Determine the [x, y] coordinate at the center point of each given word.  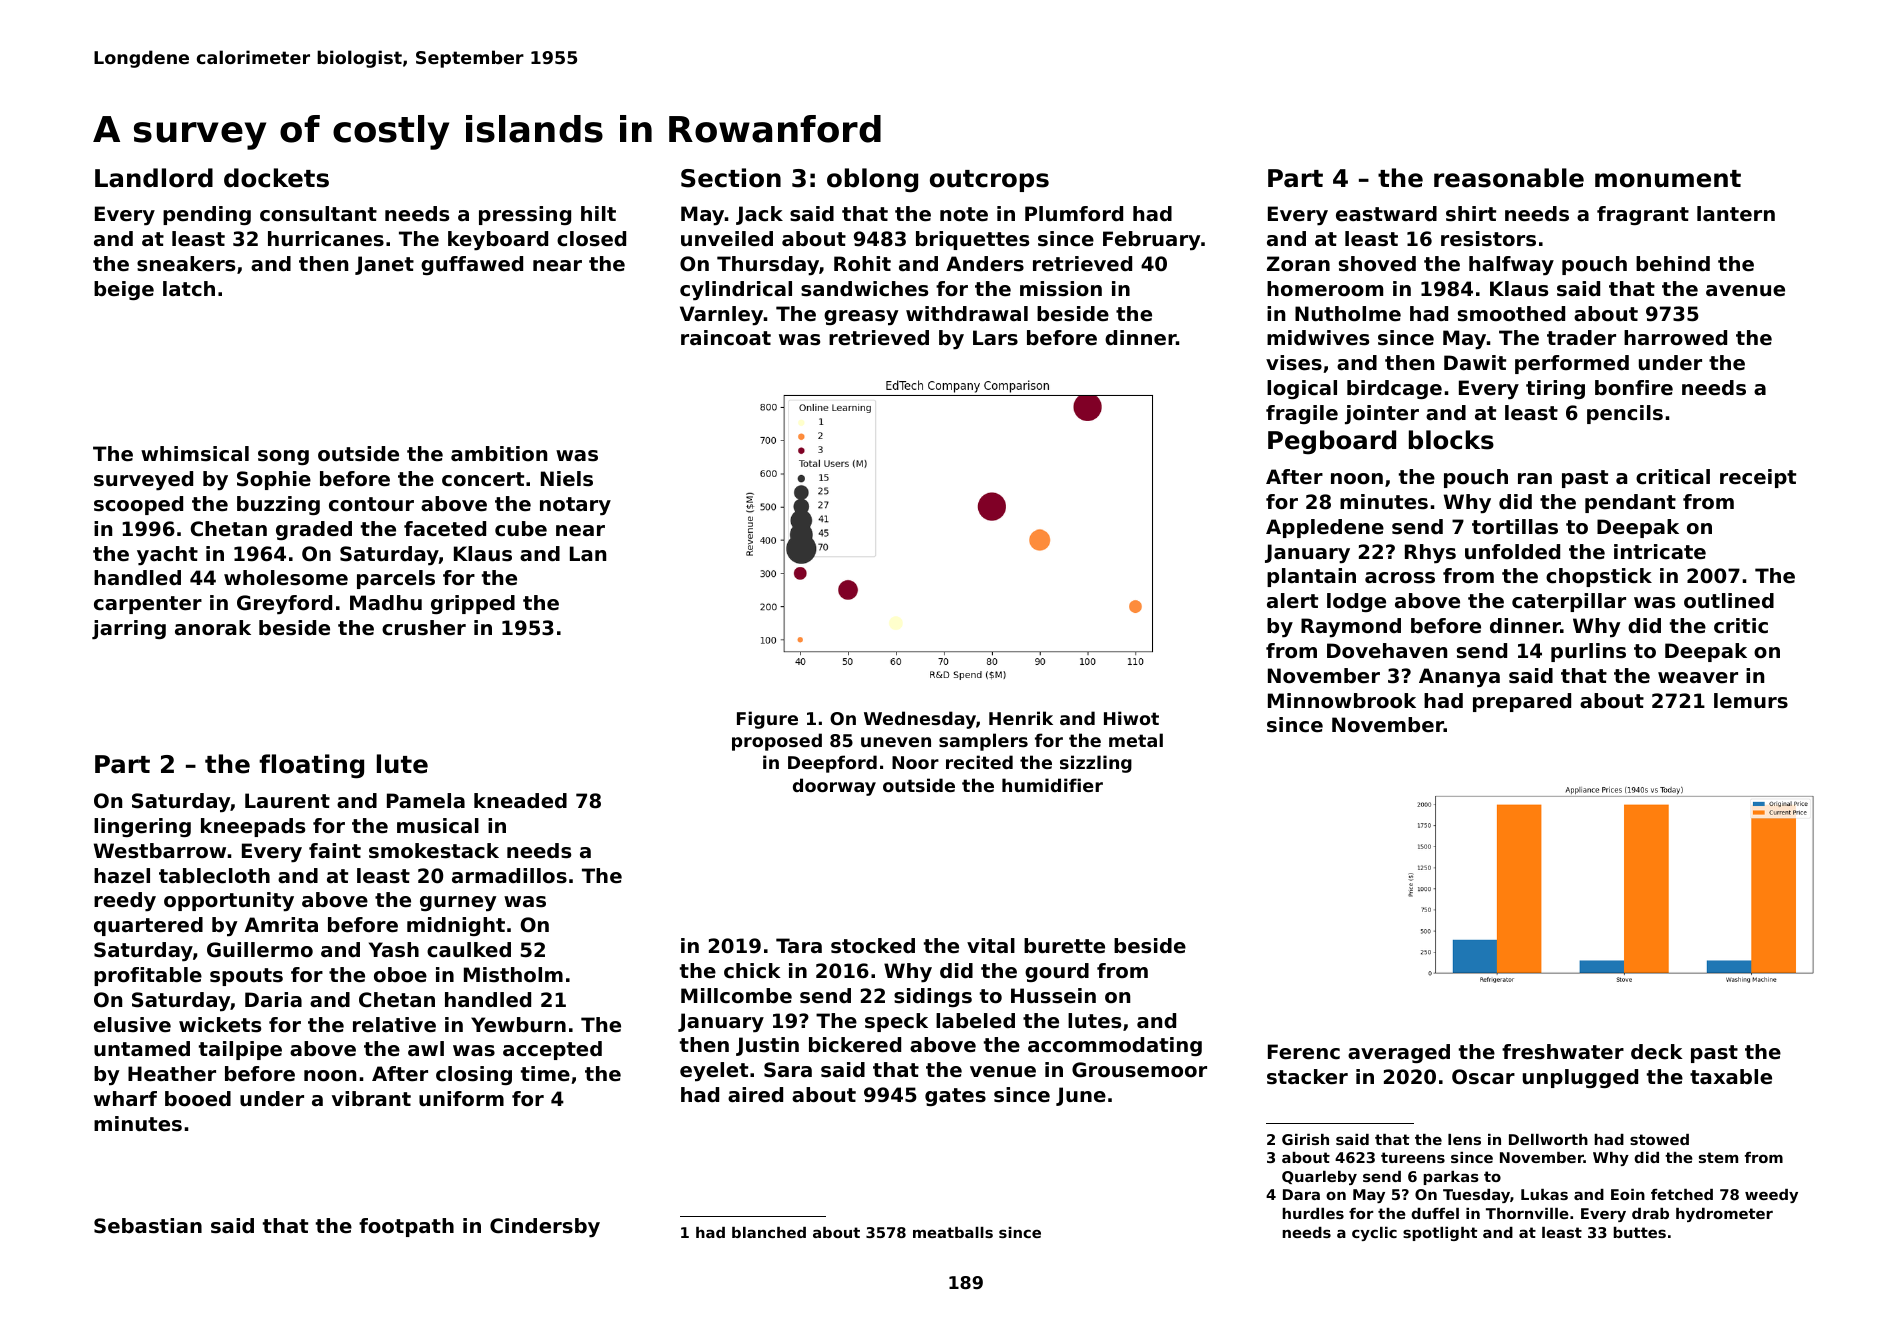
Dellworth [1548, 1139]
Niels [567, 479]
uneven [896, 742]
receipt [1758, 478]
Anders [985, 264]
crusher [424, 628]
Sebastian [148, 1226]
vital [991, 945]
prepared [1522, 702]
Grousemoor [1139, 1070]
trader [1581, 338]
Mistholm [513, 975]
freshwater [1563, 1052]
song [283, 457]
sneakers [186, 264]
